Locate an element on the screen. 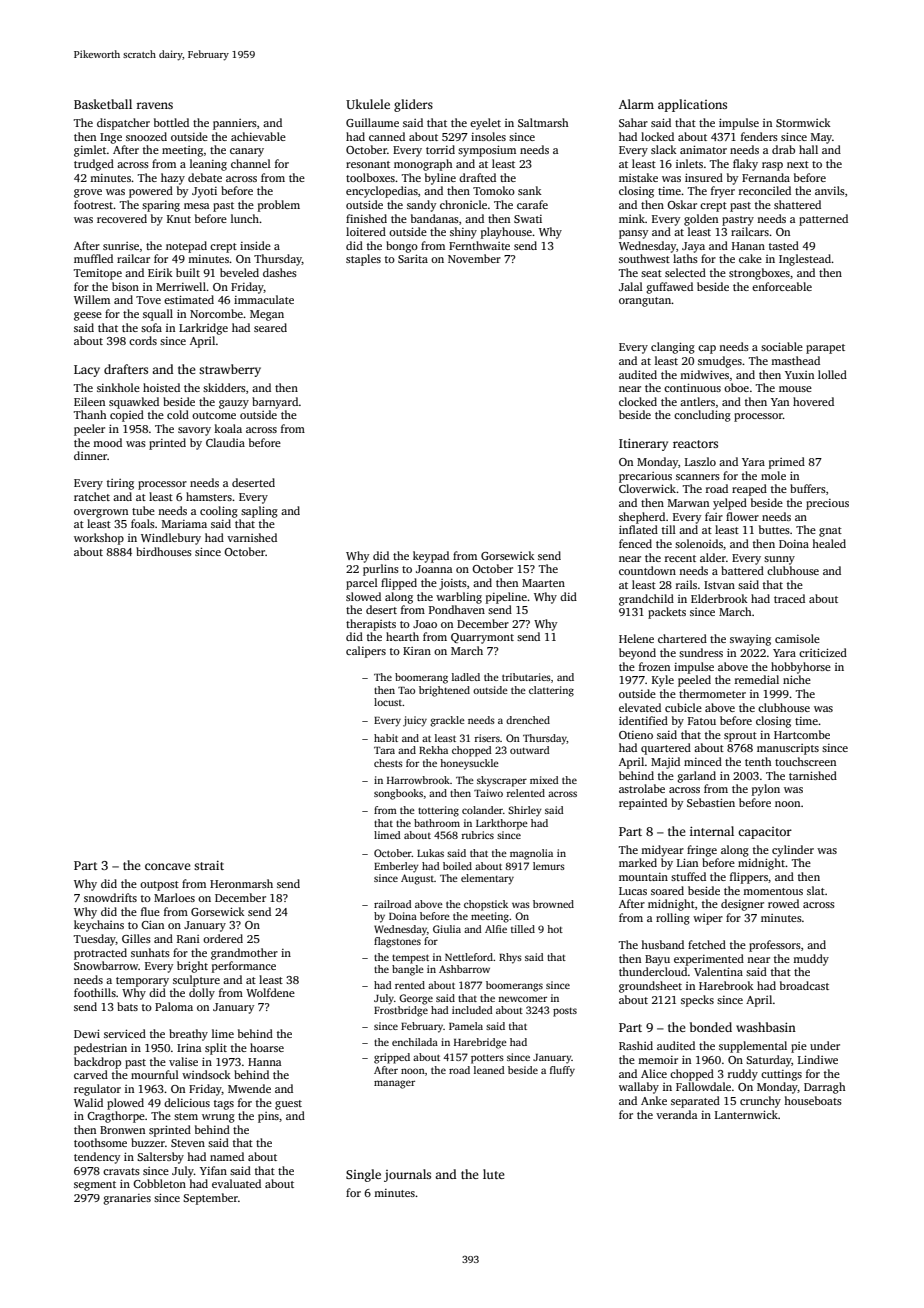 Image resolution: width=924 pixels, height=1308 pixels. anvils is located at coordinates (830, 190).
